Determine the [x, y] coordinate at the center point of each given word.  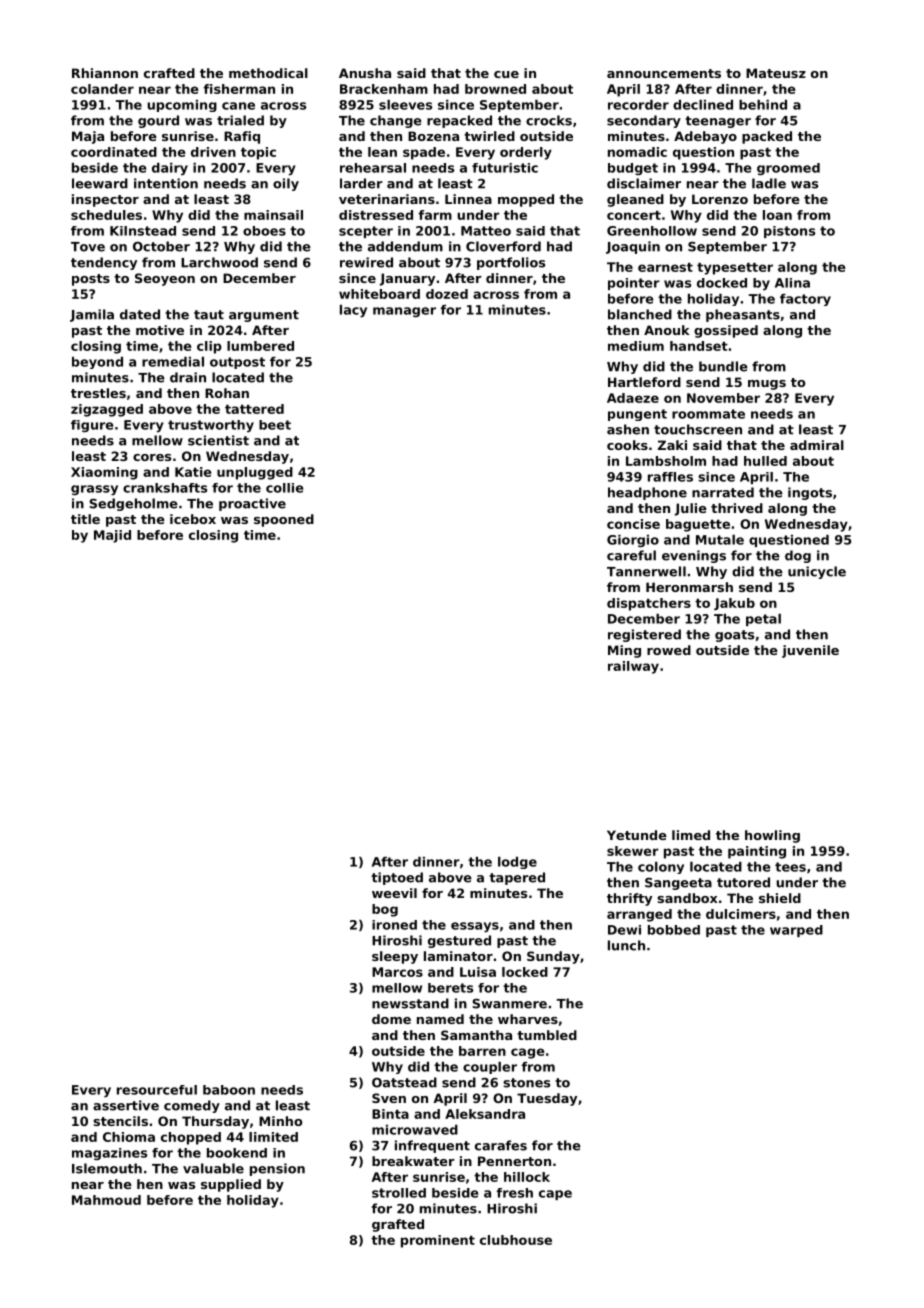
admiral [817, 445]
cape [555, 1195]
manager [404, 312]
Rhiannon [105, 73]
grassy [94, 490]
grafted [398, 1225]
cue [506, 74]
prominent [438, 1241]
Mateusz [776, 73]
